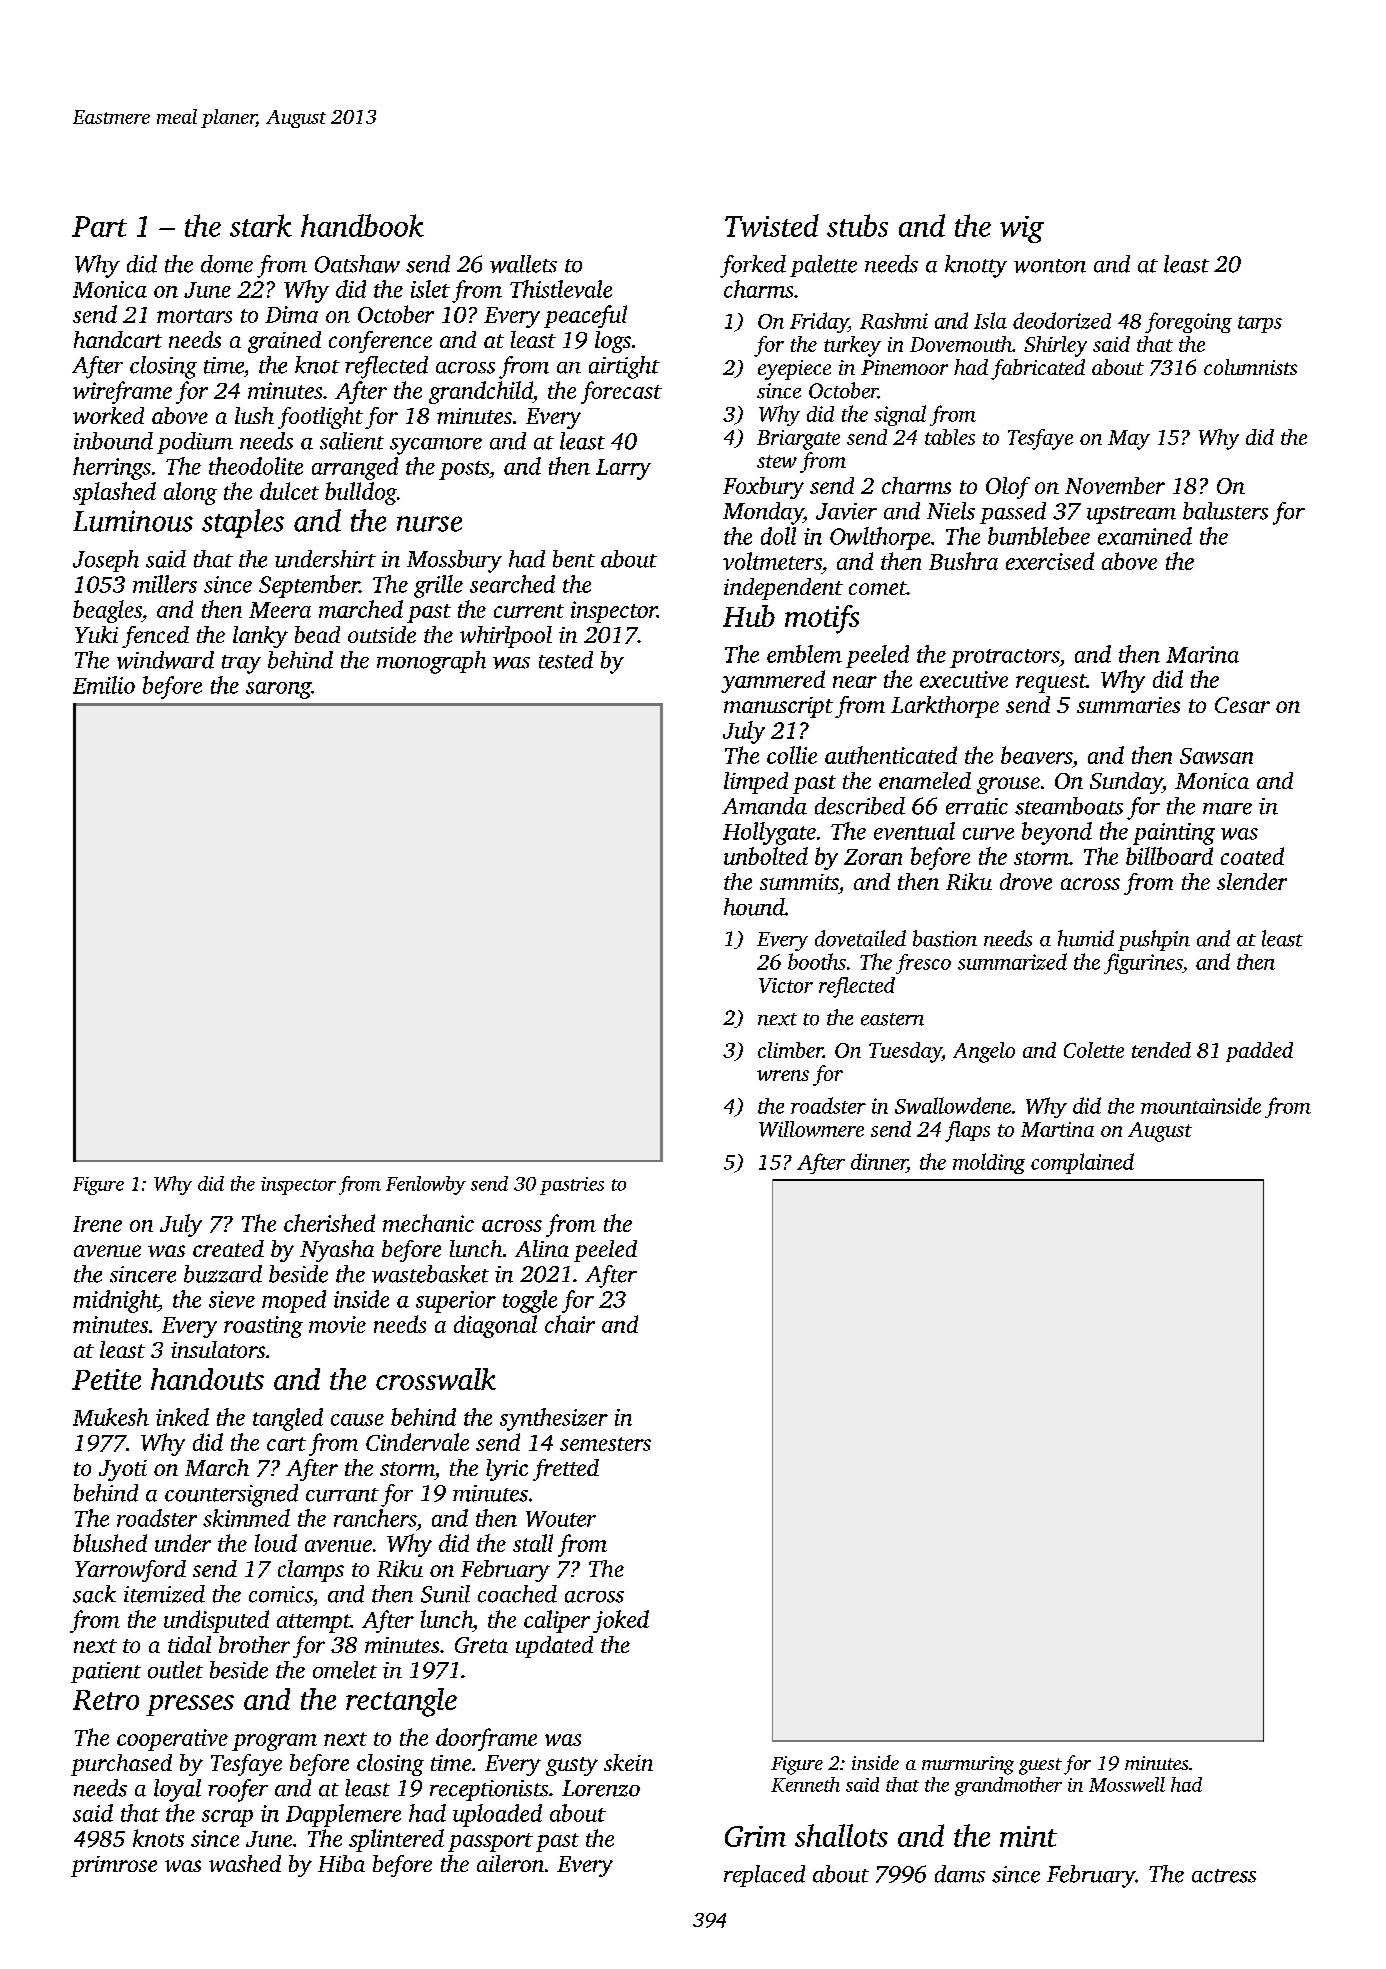  Describe the element at coordinates (772, 225) in the screenshot. I see `Twisted` at that location.
